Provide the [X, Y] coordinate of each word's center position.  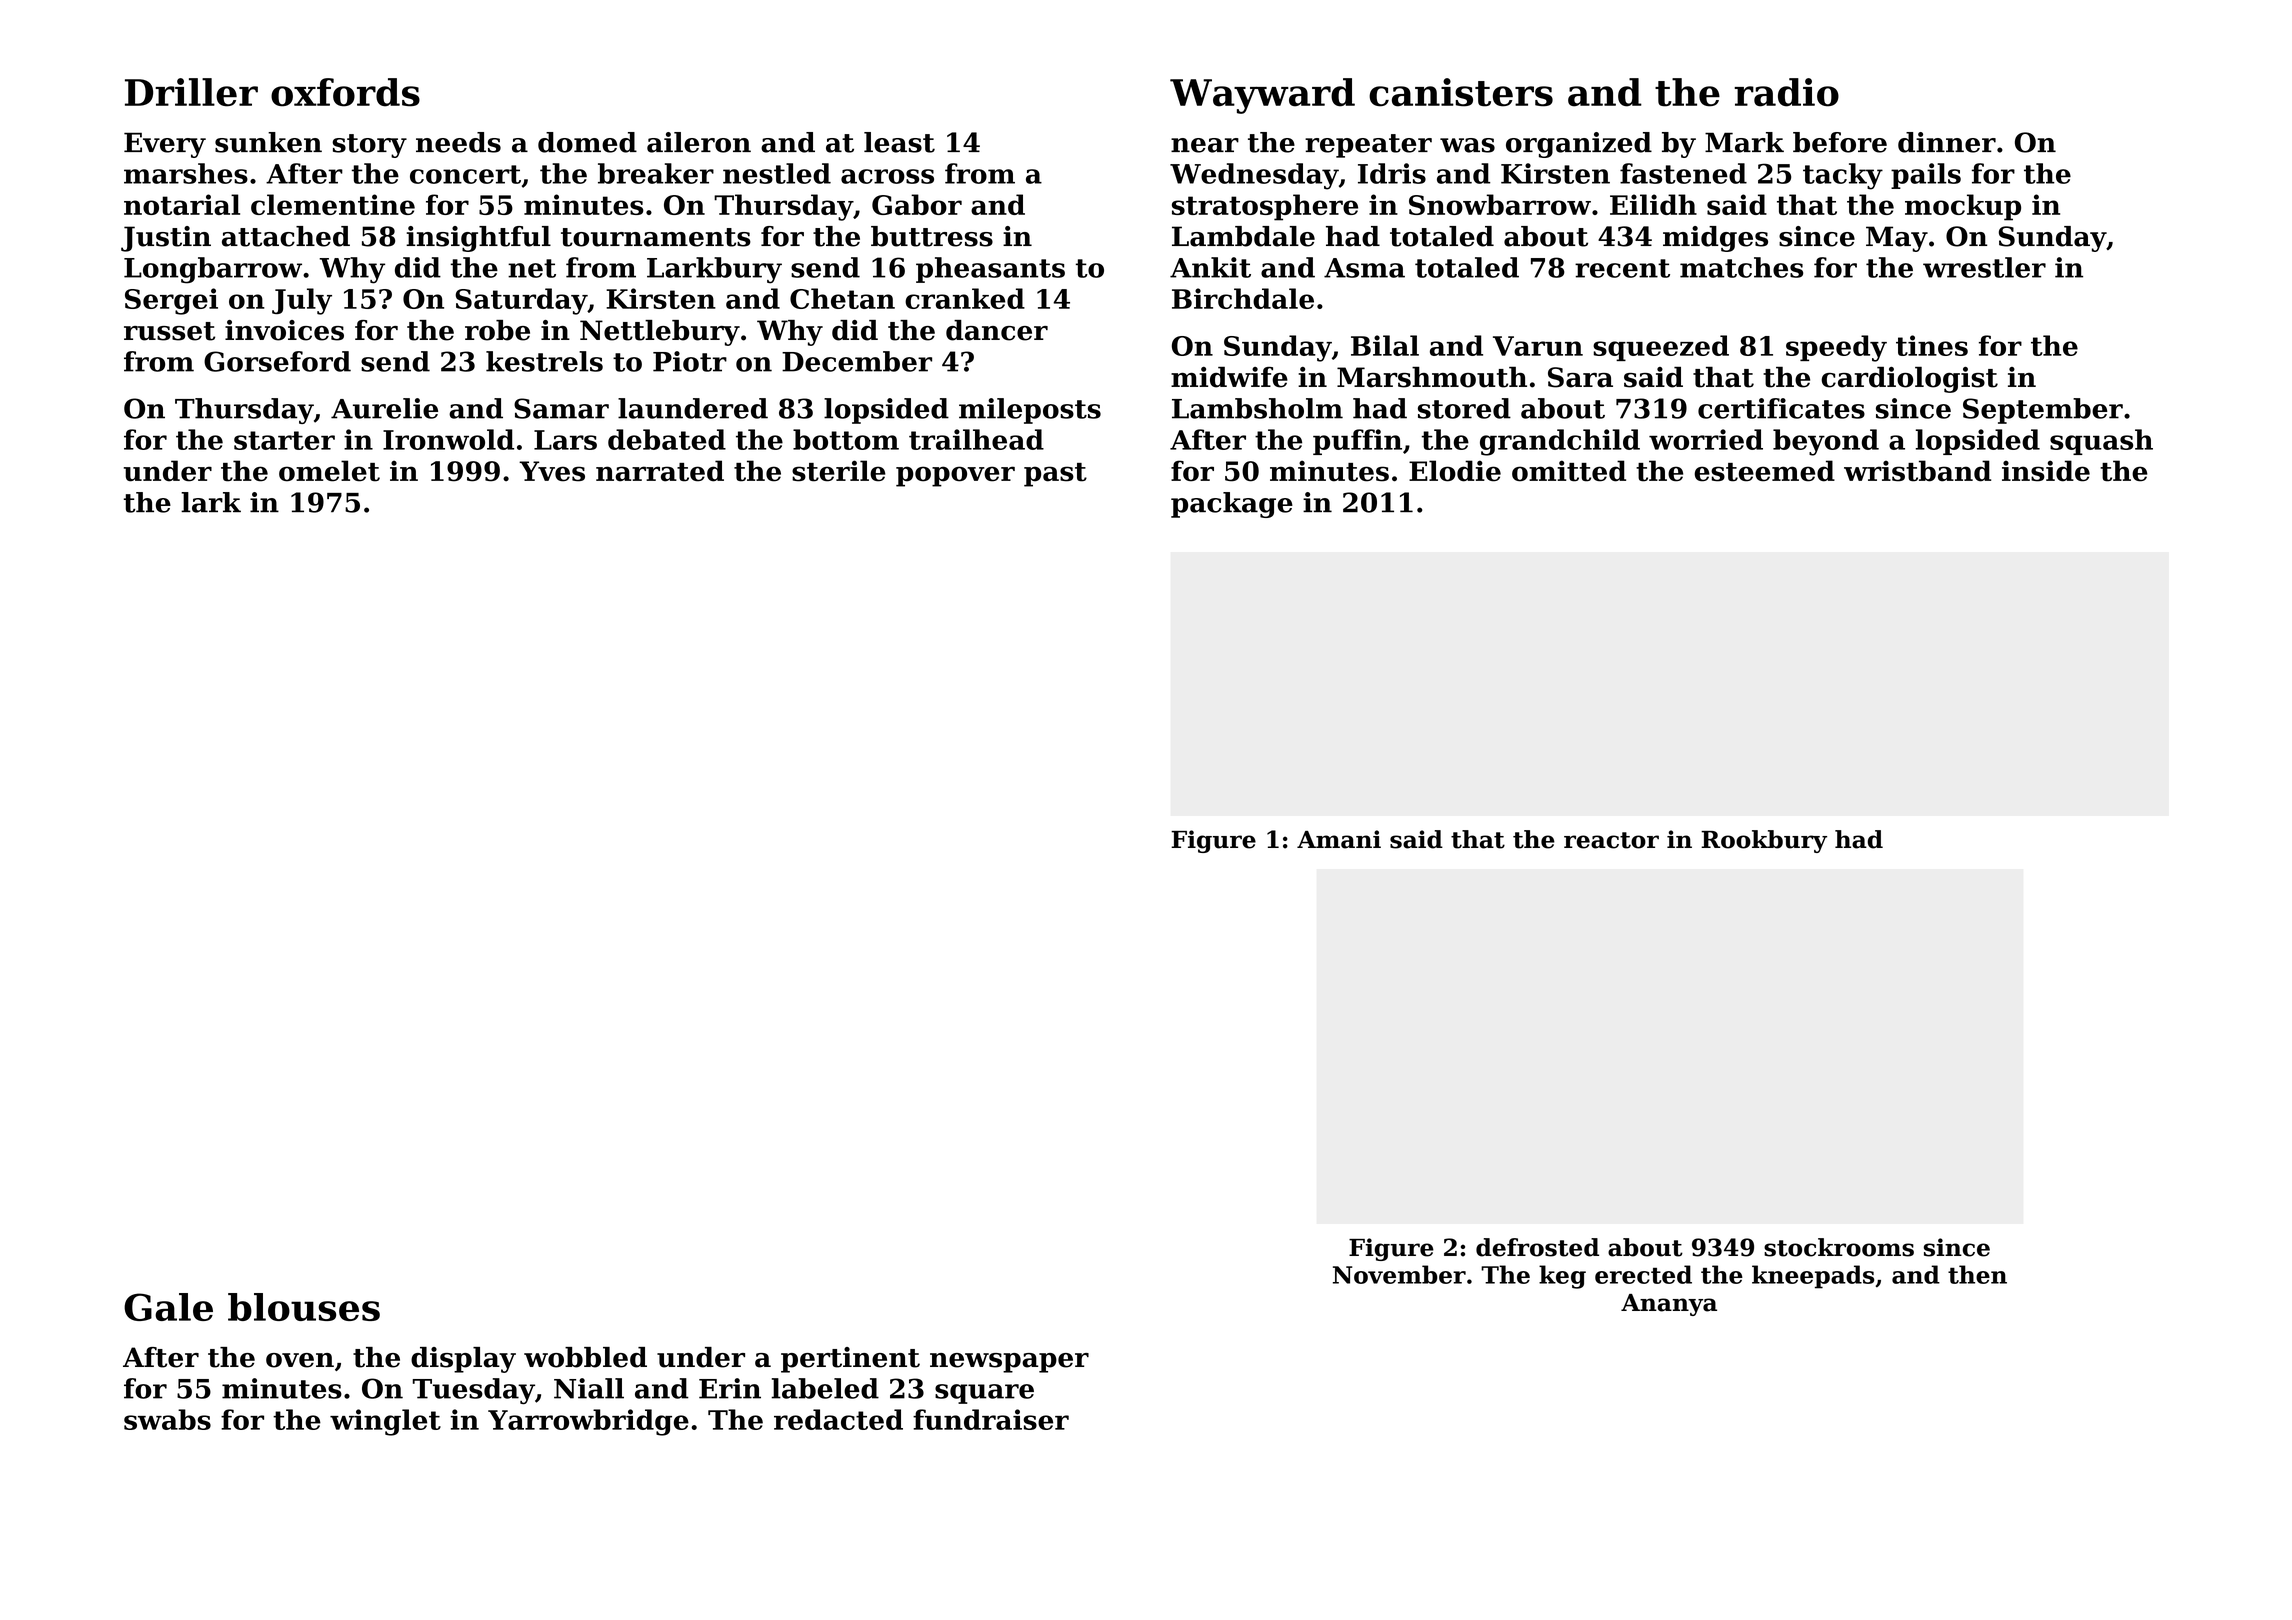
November [1399, 1274]
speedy [1836, 348]
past [1055, 475]
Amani [1339, 839]
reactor [1611, 840]
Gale [168, 1307]
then [1977, 1274]
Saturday [521, 301]
